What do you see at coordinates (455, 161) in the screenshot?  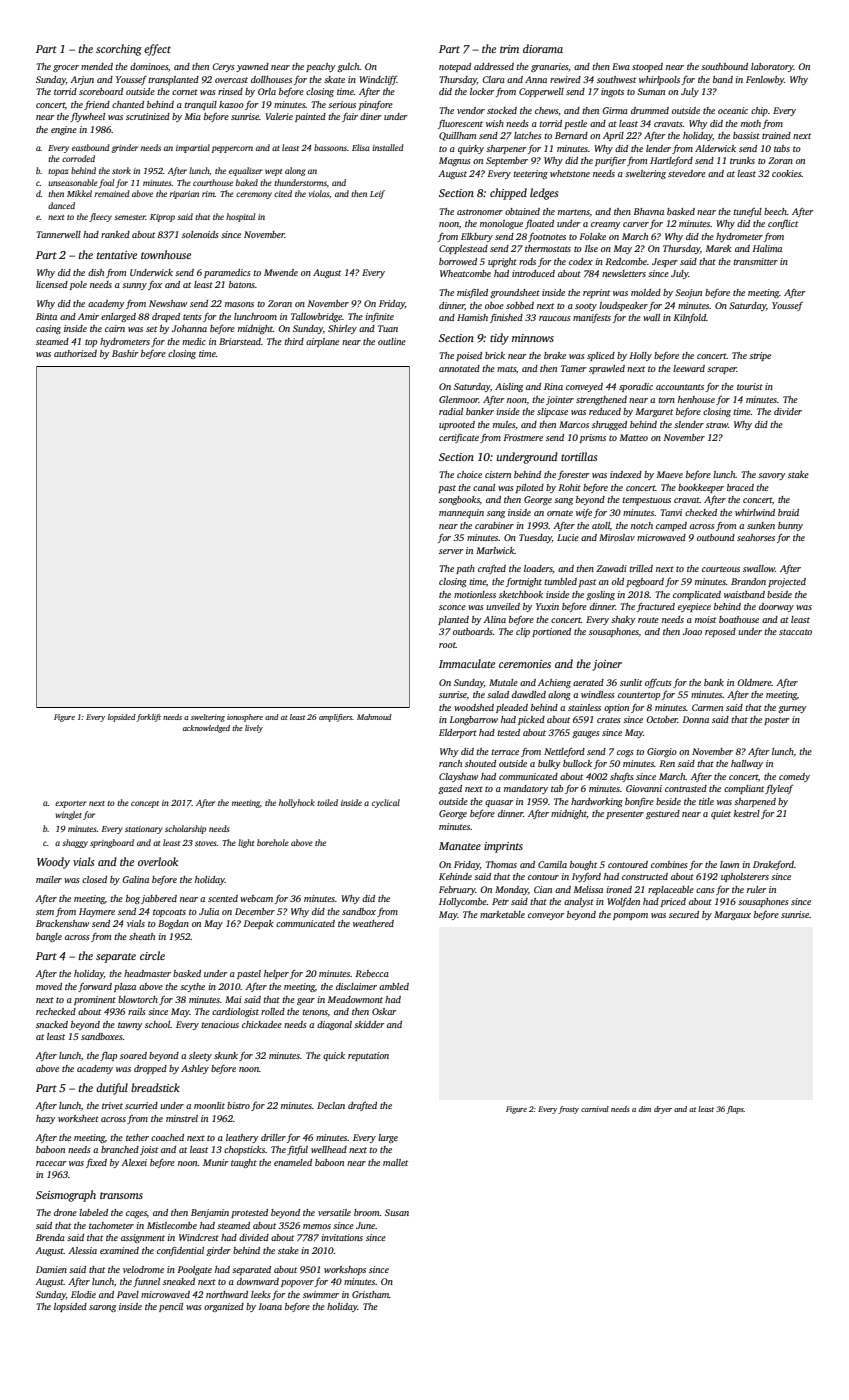 I see `Magnus` at bounding box center [455, 161].
